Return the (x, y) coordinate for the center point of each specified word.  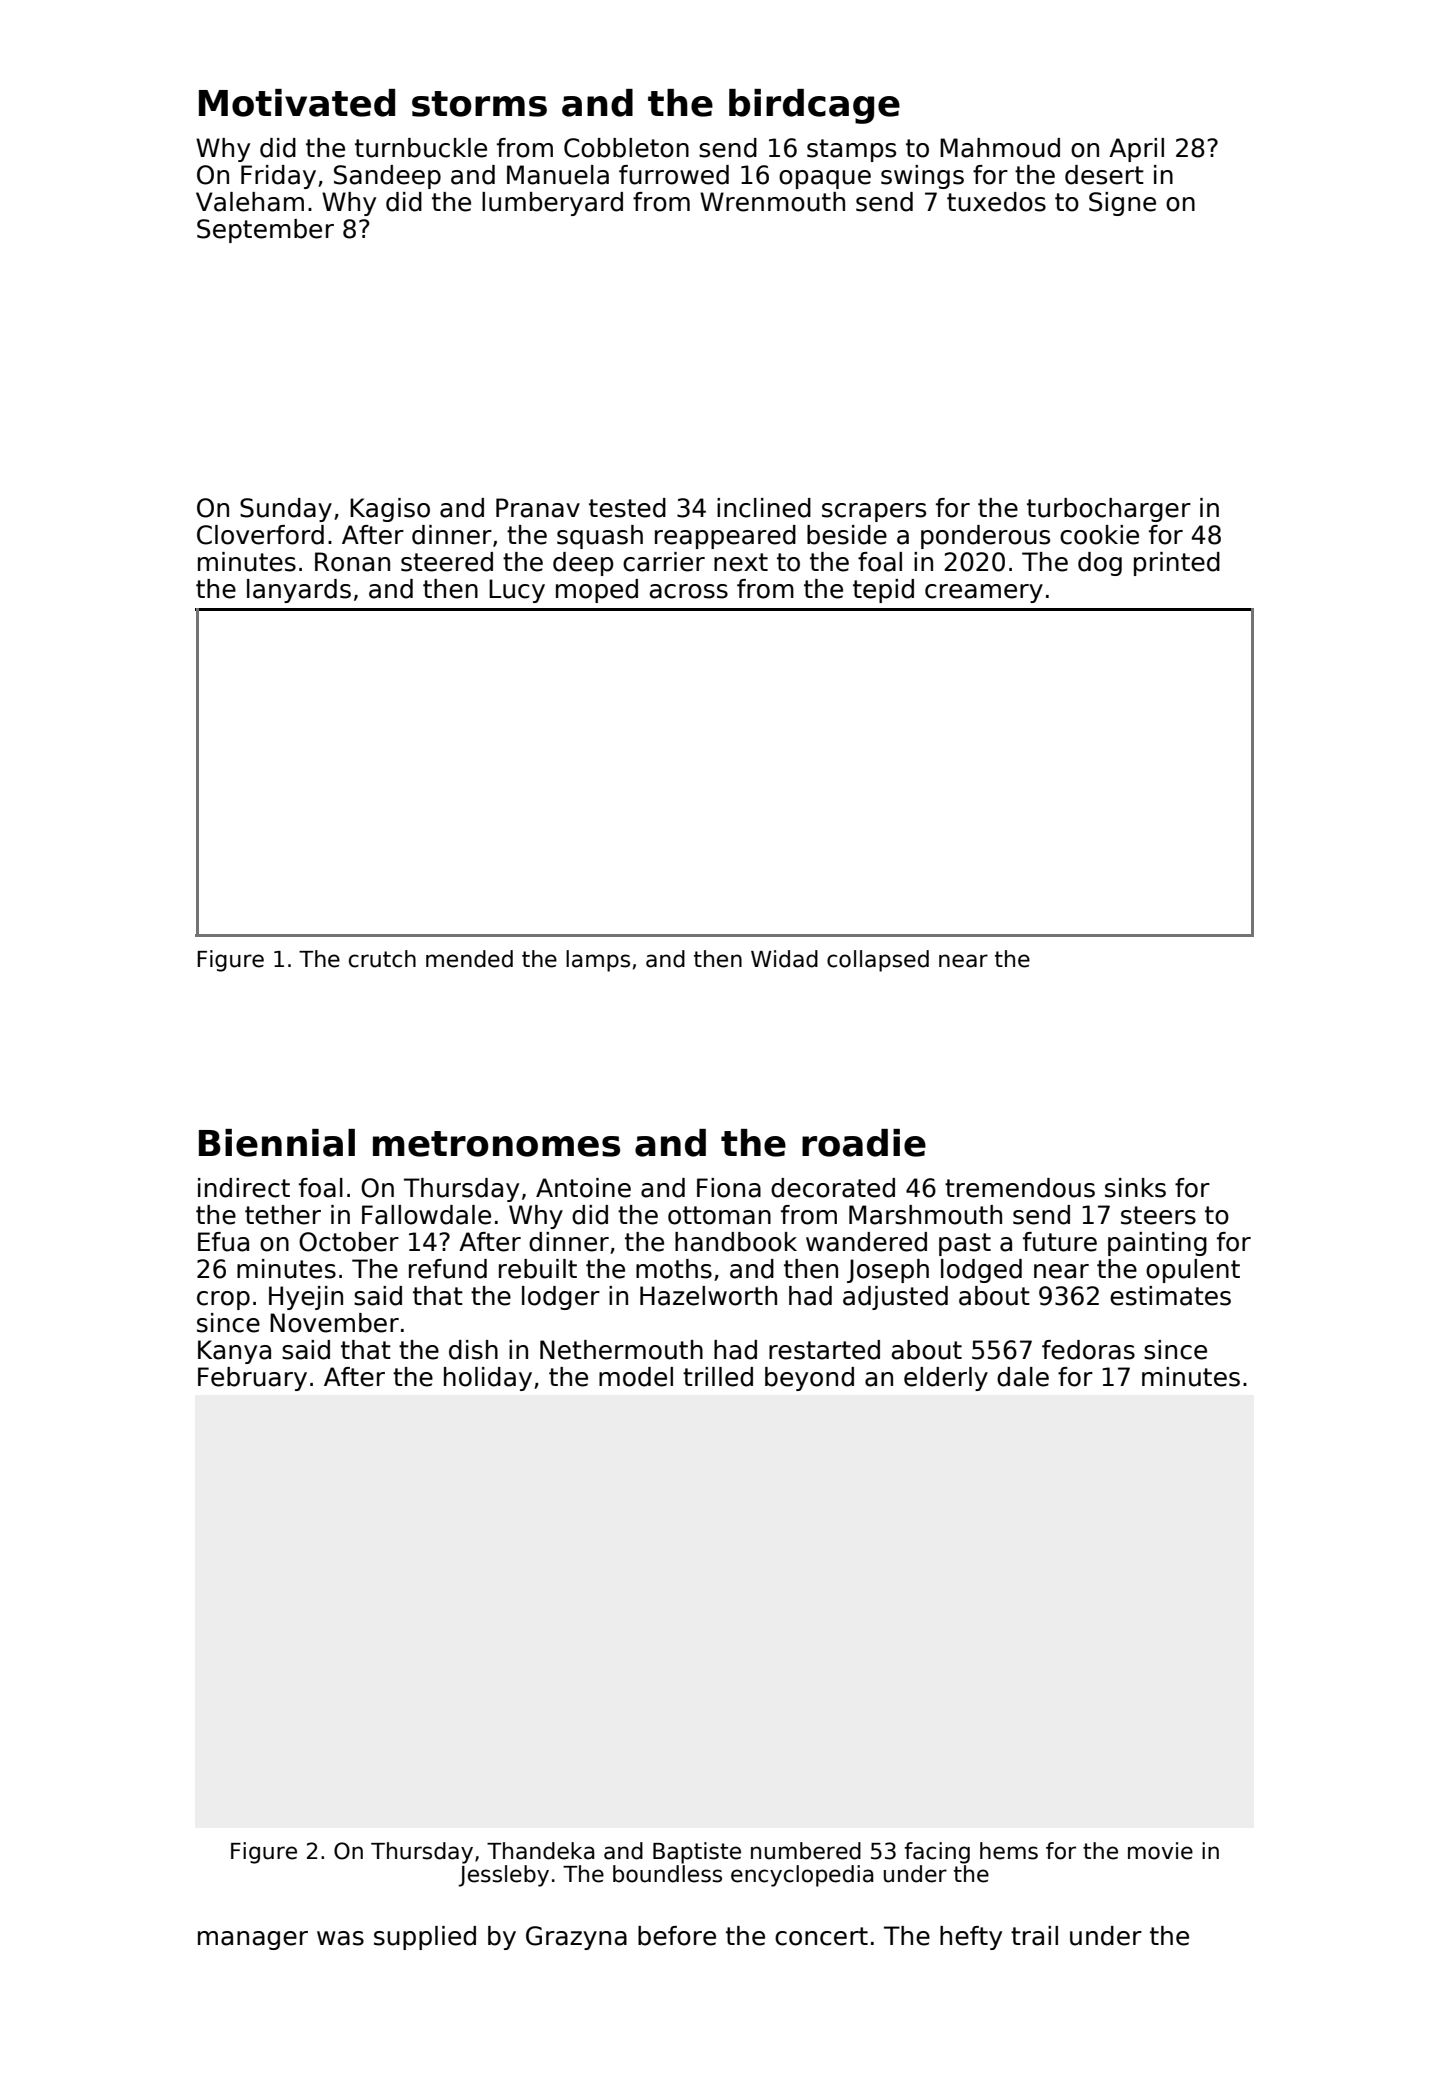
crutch (382, 959)
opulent (1193, 1271)
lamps (598, 961)
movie (1160, 1851)
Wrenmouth (772, 202)
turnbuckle (421, 148)
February (252, 1379)
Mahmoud (1000, 148)
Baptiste (697, 1853)
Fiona (729, 1188)
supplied (425, 1938)
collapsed (878, 961)
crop (223, 1300)
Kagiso (390, 510)
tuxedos (996, 202)
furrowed (674, 175)
